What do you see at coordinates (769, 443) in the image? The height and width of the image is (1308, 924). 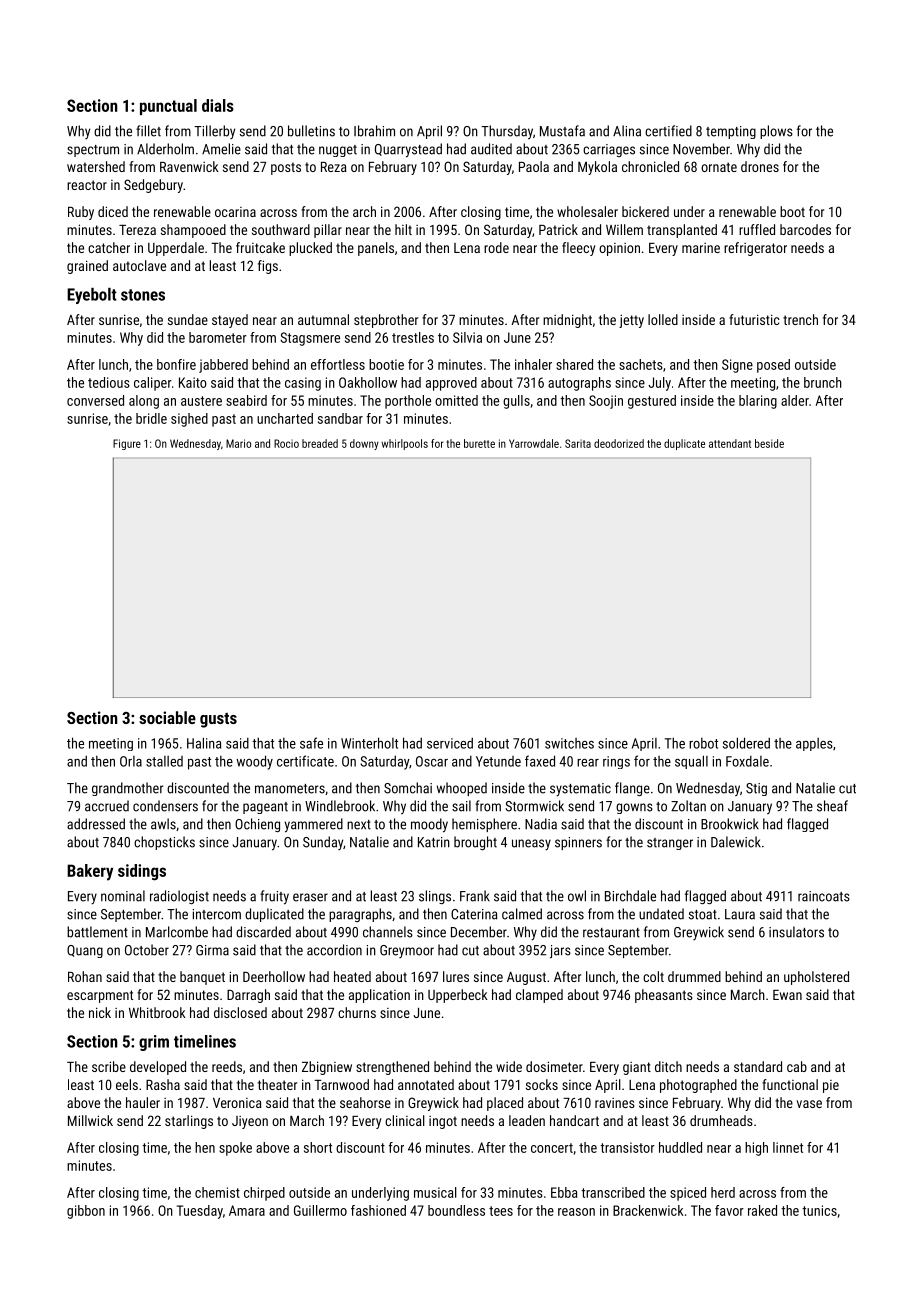 I see `beside` at bounding box center [769, 443].
